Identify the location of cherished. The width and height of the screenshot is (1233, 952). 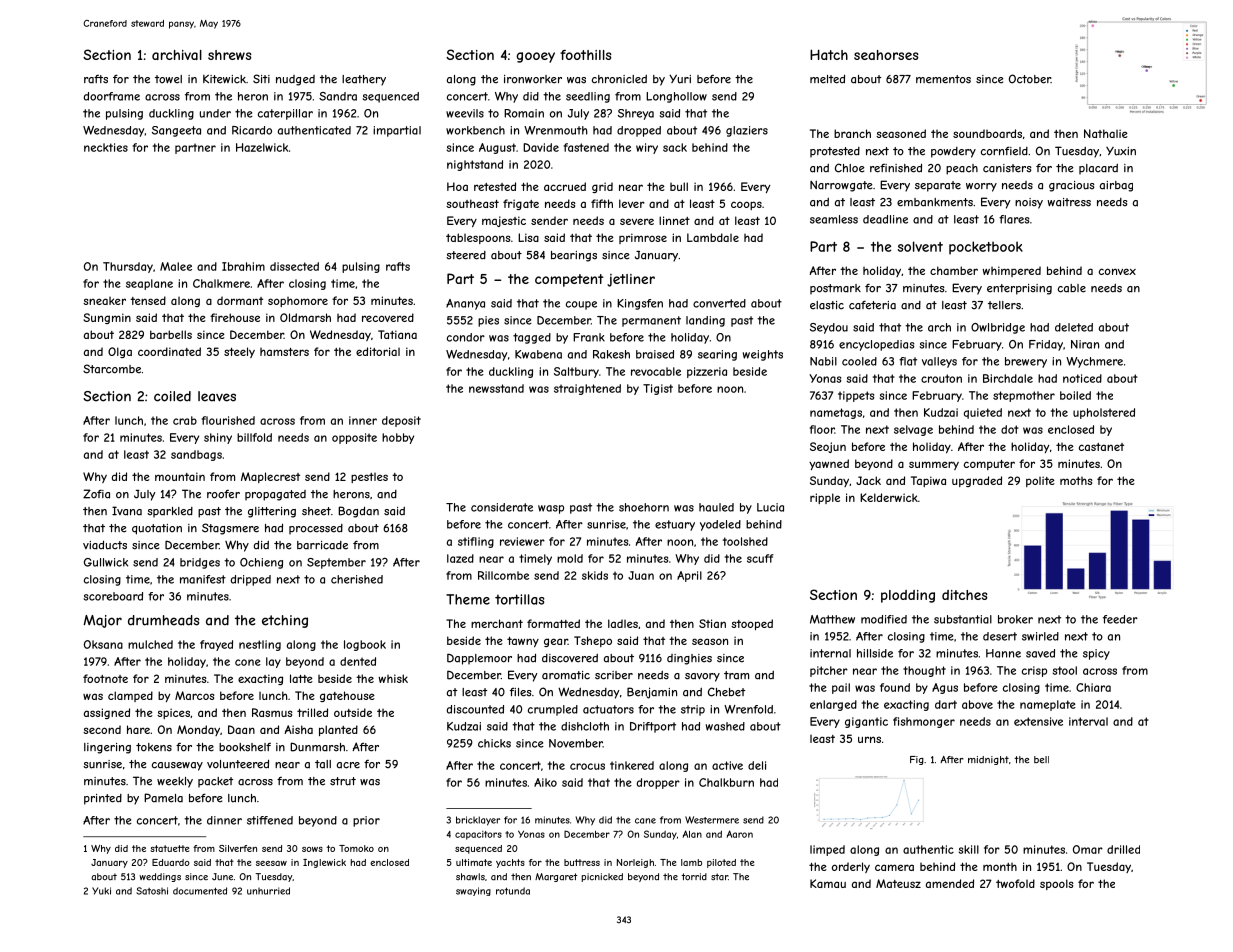
(357, 579).
